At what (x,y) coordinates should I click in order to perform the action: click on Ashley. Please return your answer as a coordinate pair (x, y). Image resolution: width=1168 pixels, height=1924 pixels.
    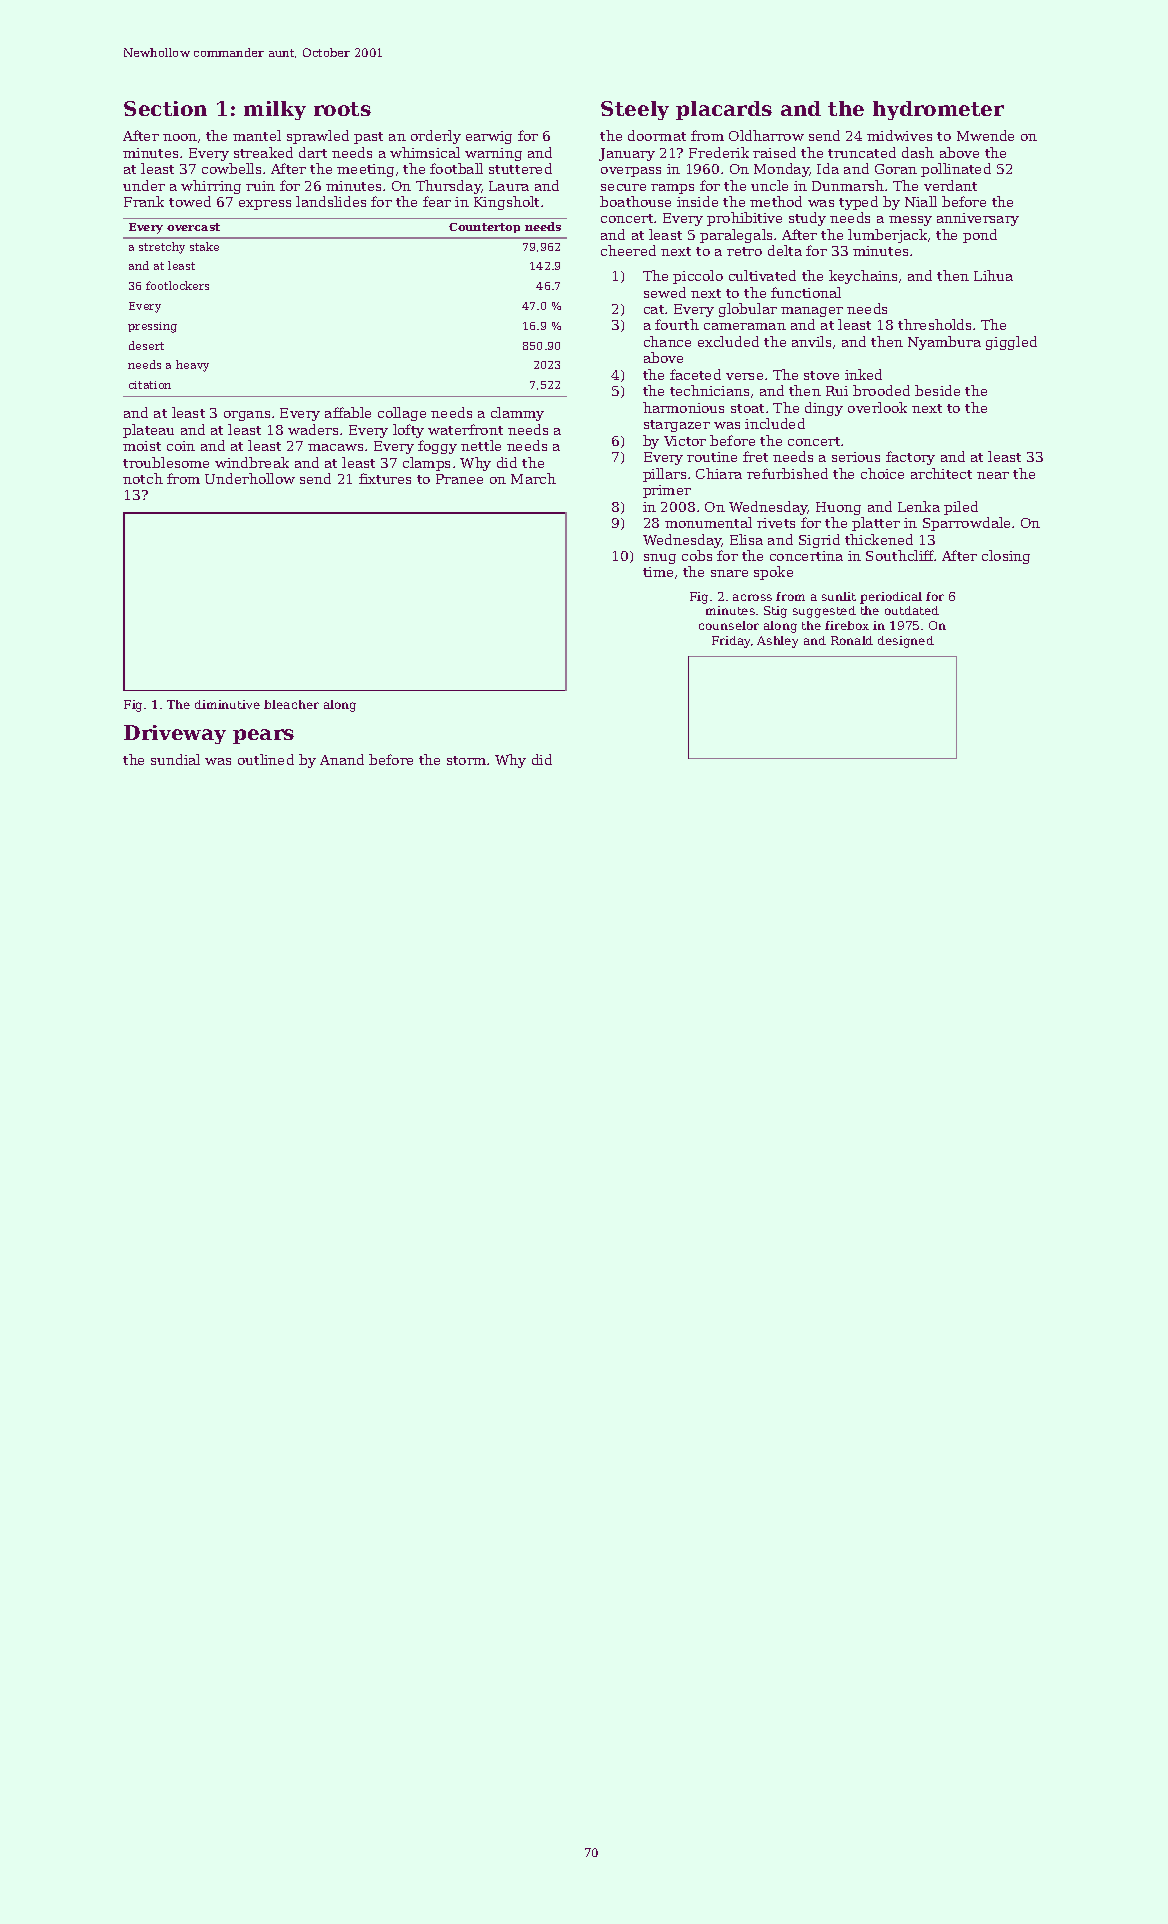
    Looking at the image, I should click on (777, 642).
